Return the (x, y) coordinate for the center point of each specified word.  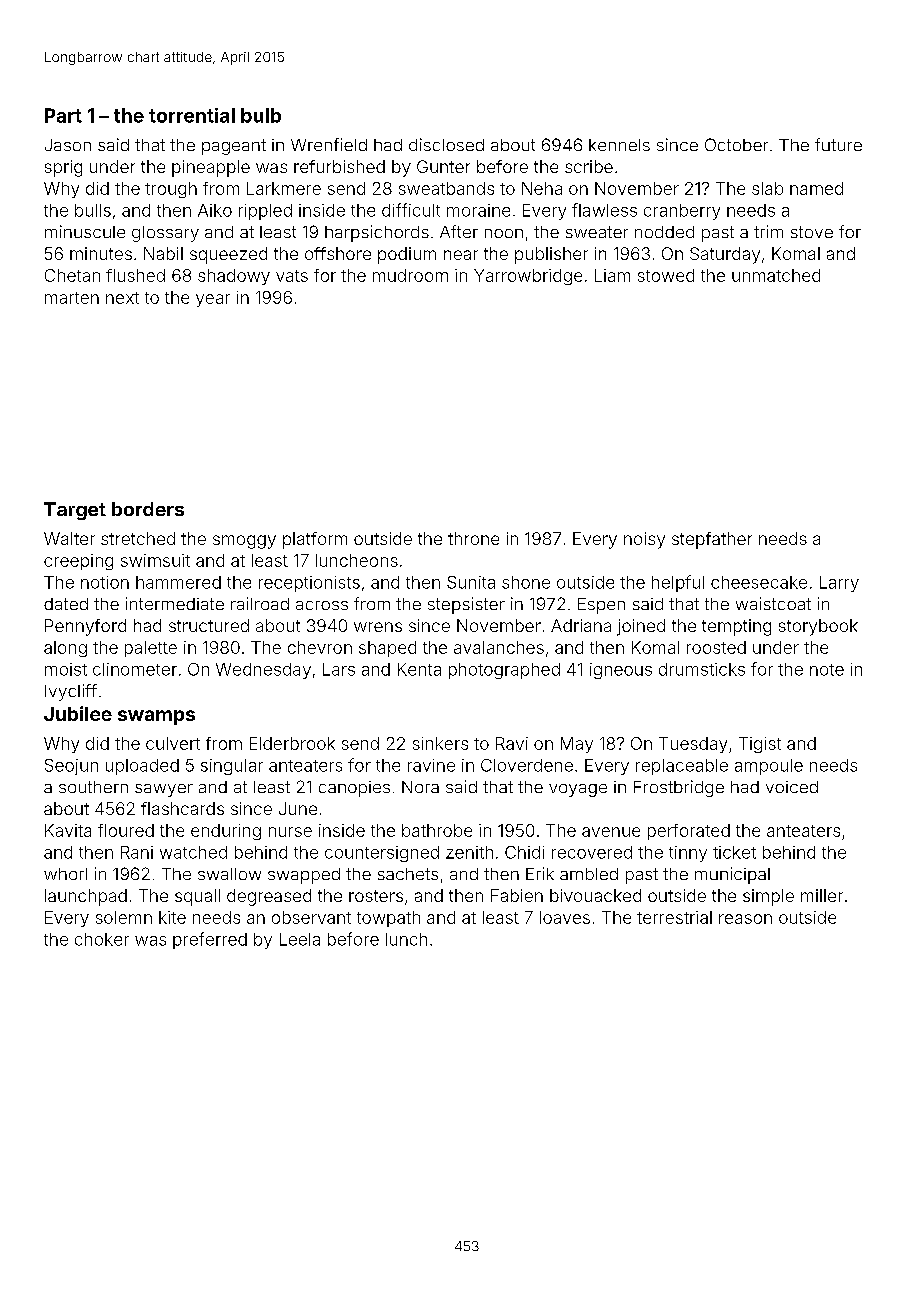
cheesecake (759, 582)
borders (148, 509)
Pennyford (85, 627)
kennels (619, 145)
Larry (839, 584)
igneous (621, 671)
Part (63, 115)
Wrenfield (329, 144)
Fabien (517, 895)
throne (473, 538)
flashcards (182, 808)
